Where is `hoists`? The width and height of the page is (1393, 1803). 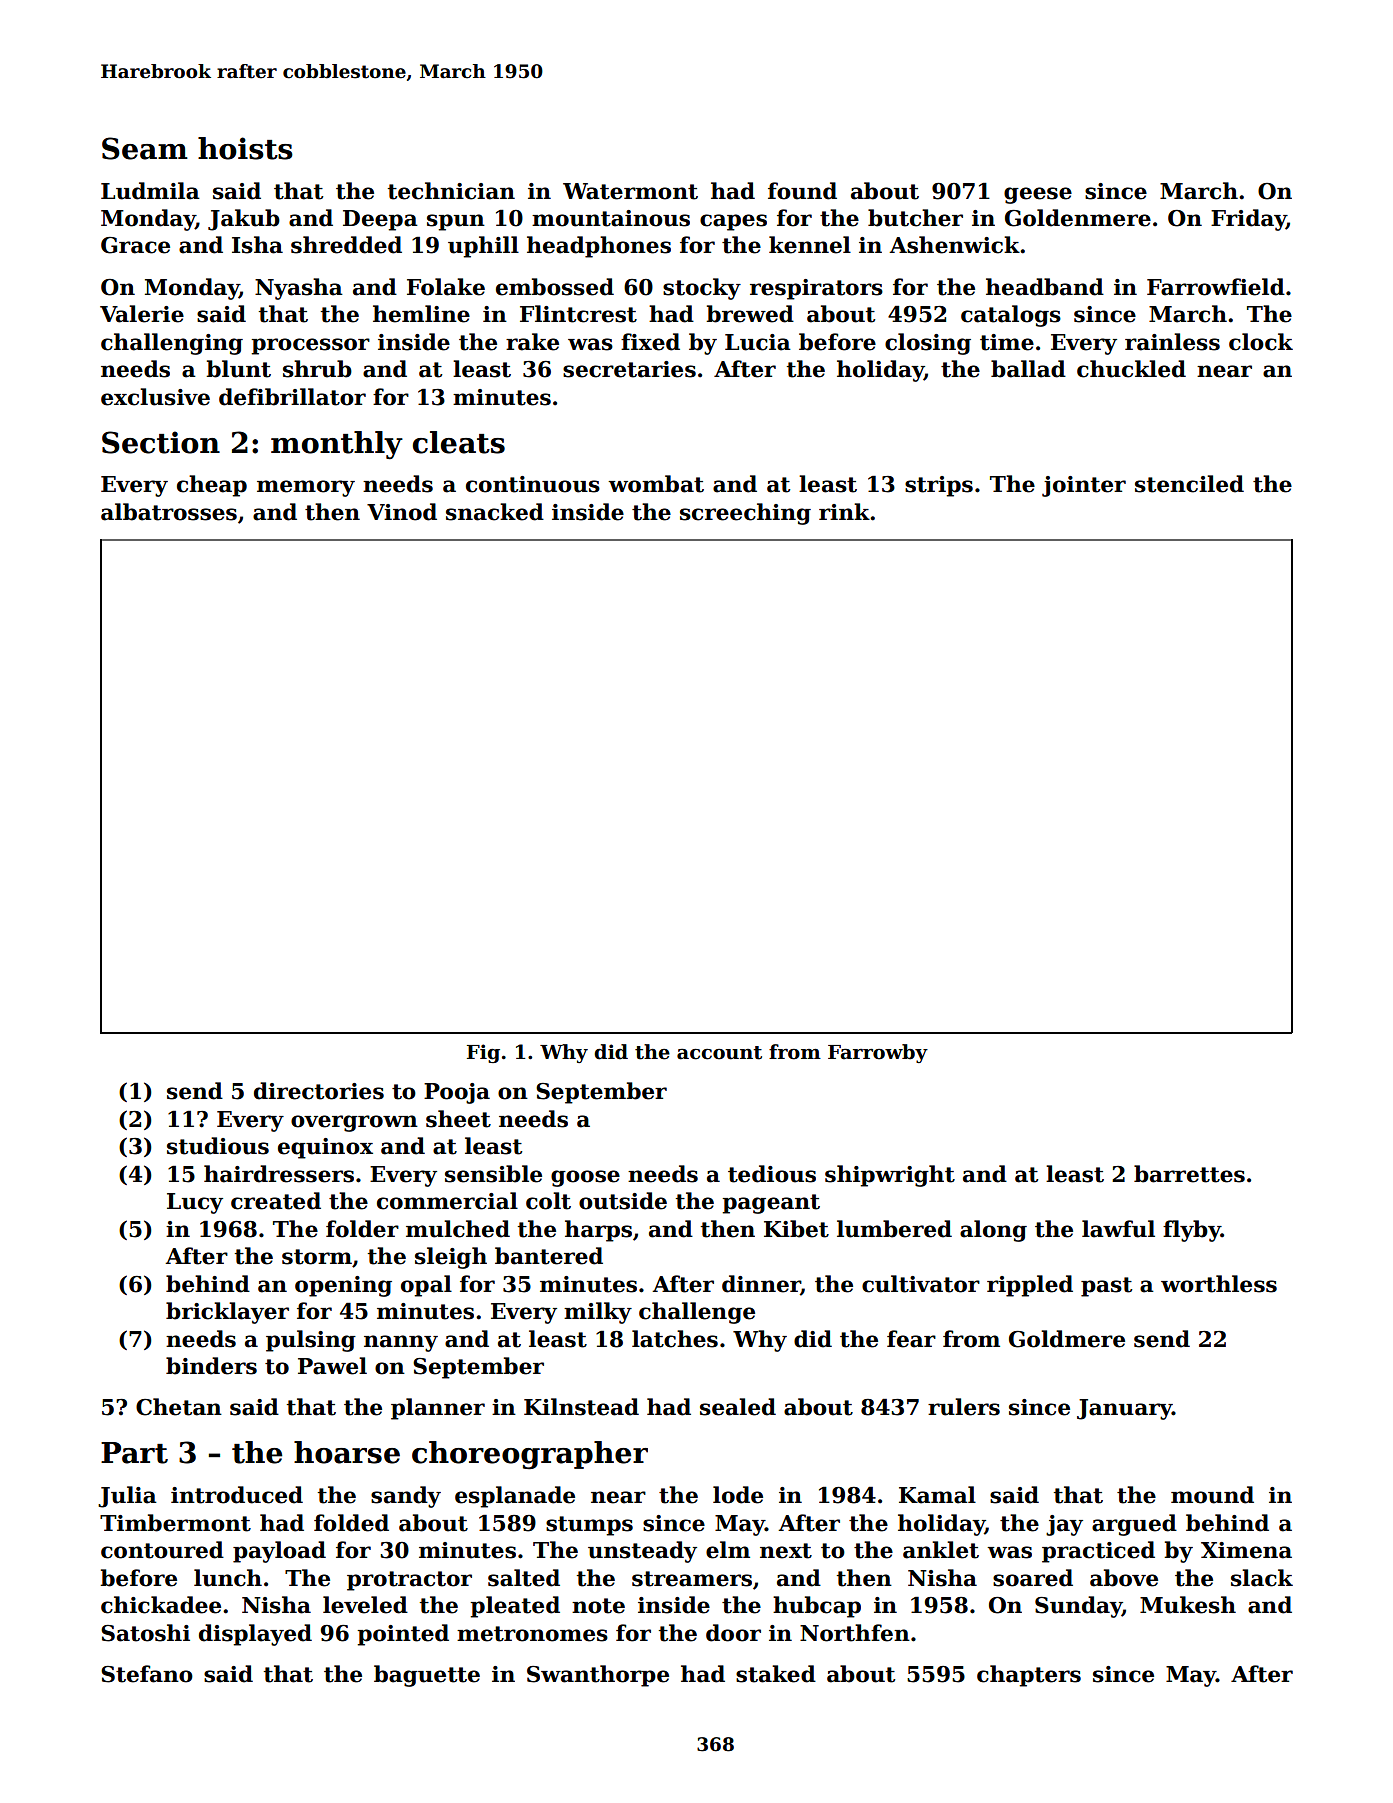
hoists is located at coordinates (245, 148).
